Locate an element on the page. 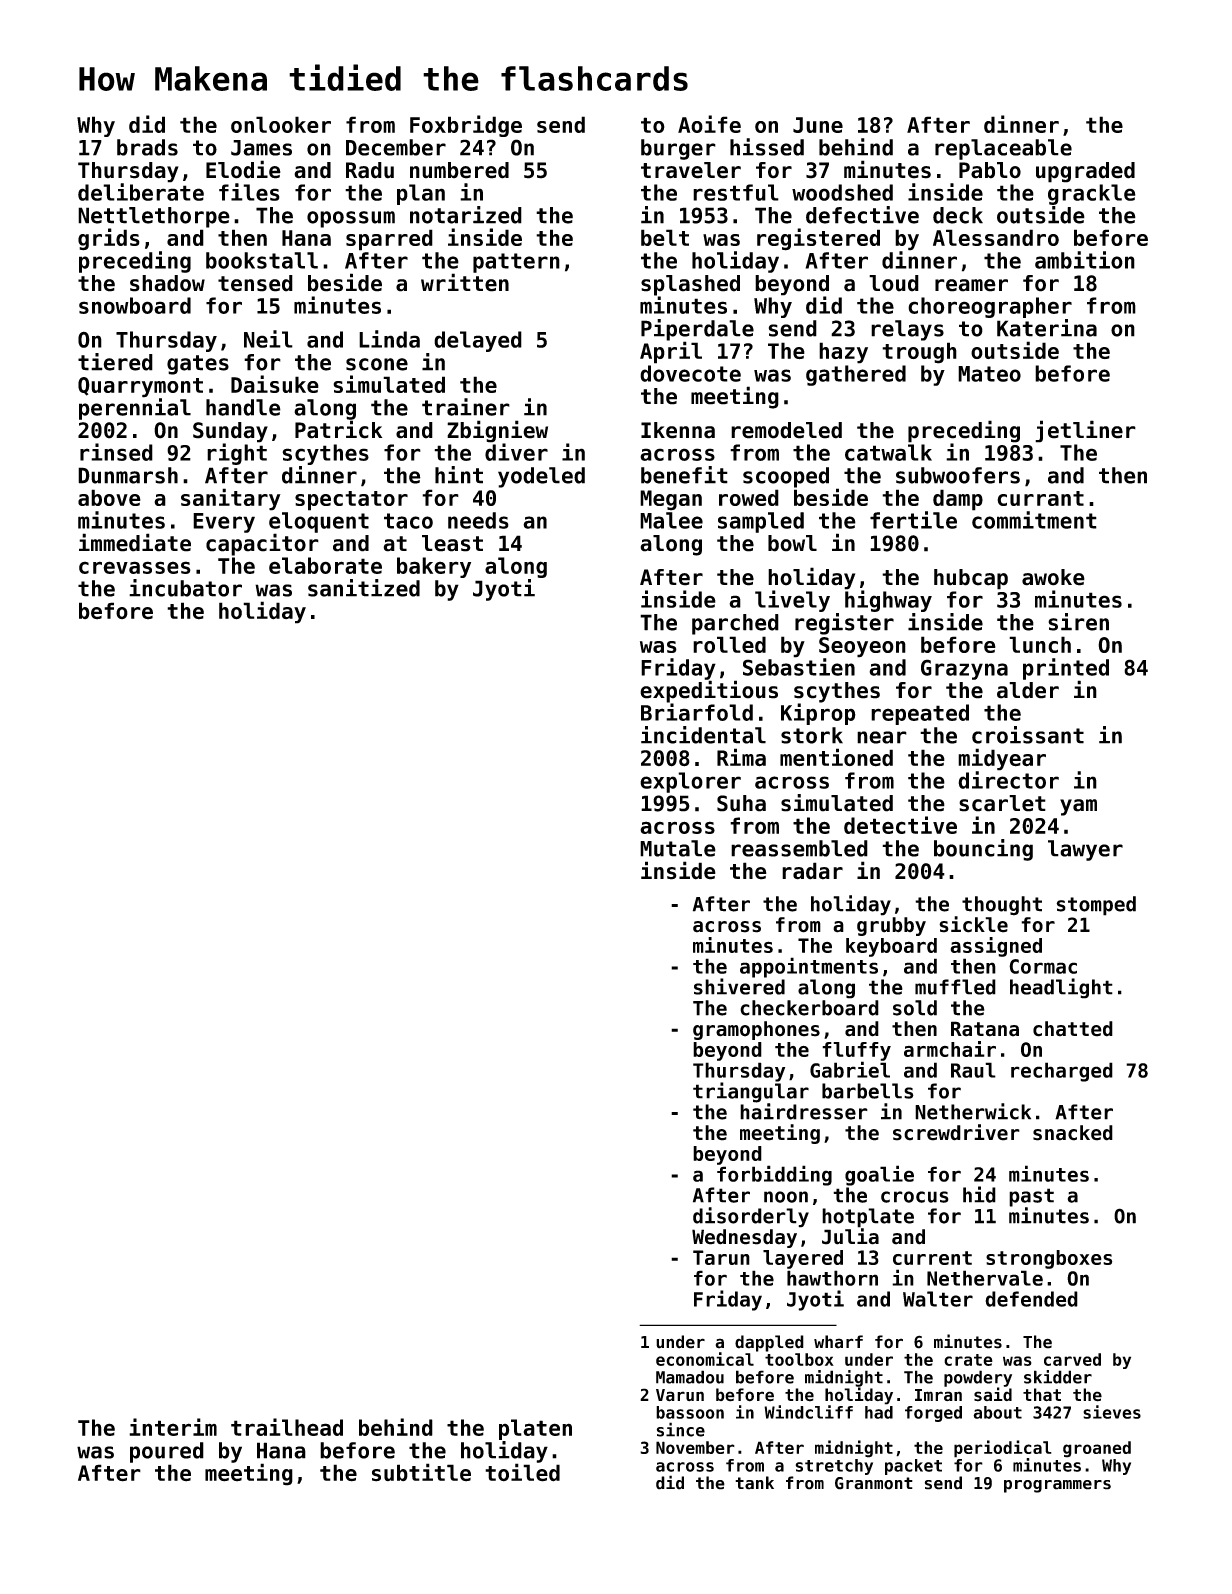 This image has height=1594, width=1232. spectator is located at coordinates (351, 501).
